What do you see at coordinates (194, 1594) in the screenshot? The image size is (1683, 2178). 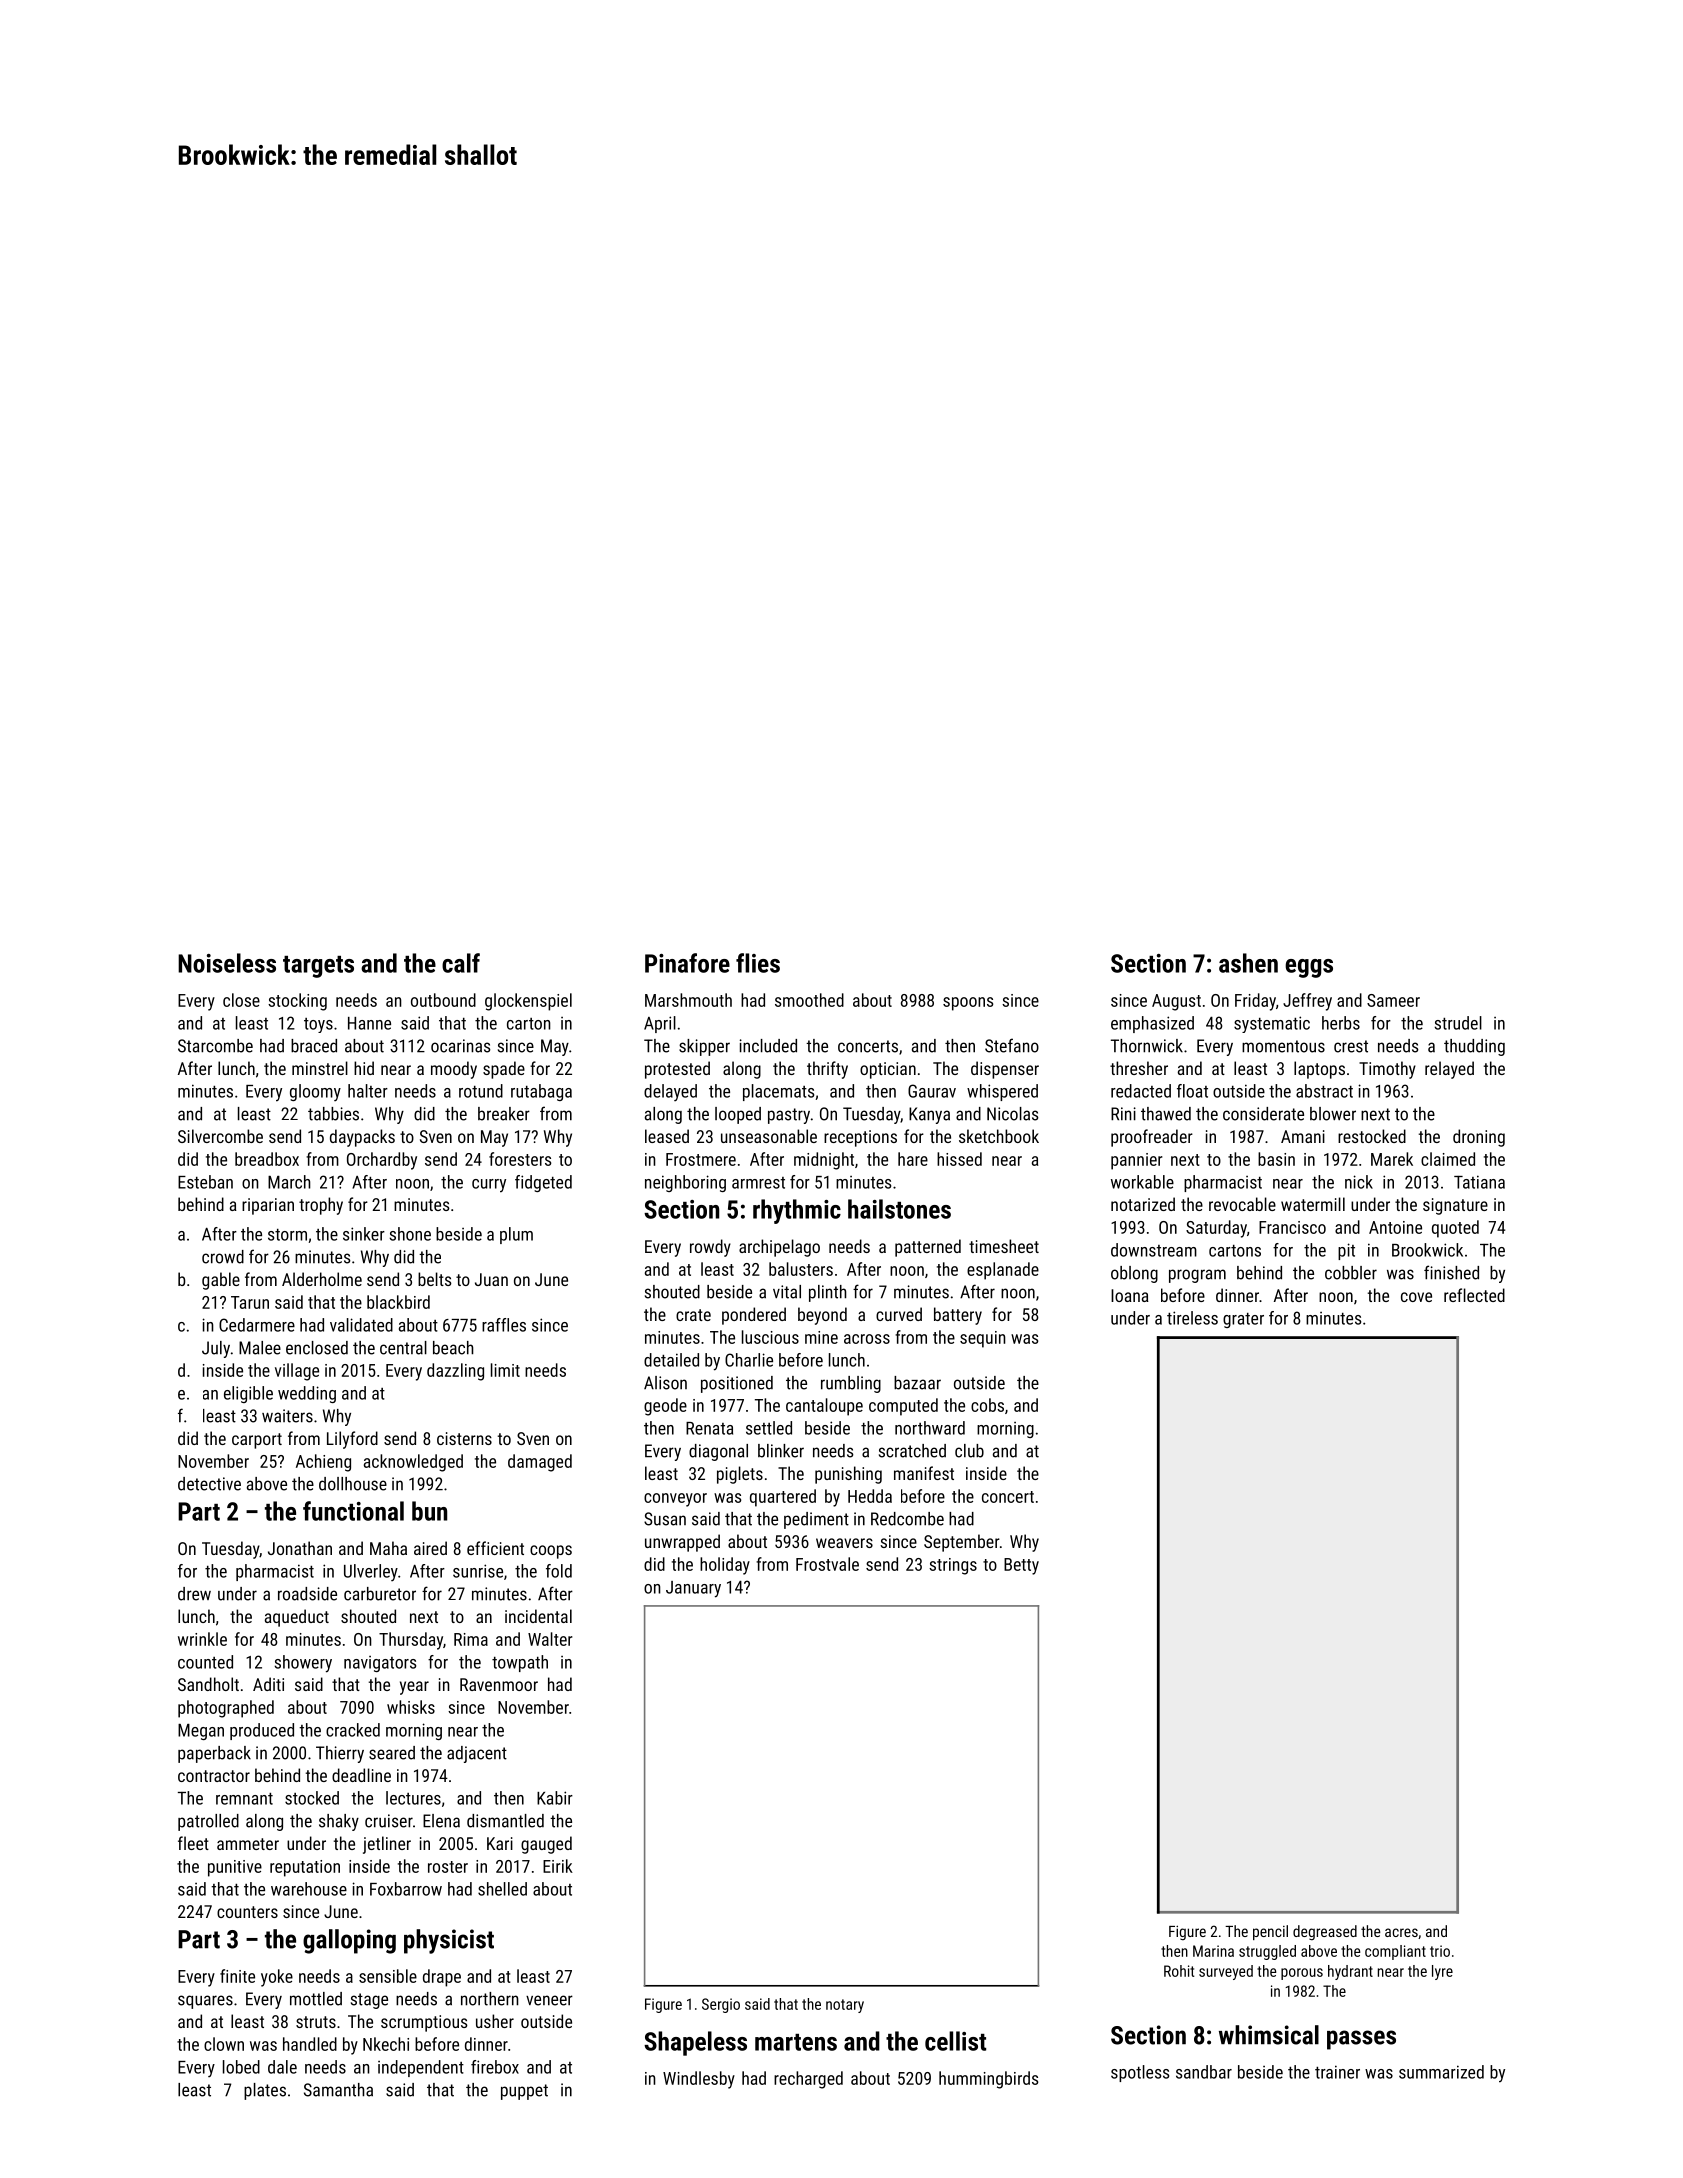 I see `drew` at bounding box center [194, 1594].
